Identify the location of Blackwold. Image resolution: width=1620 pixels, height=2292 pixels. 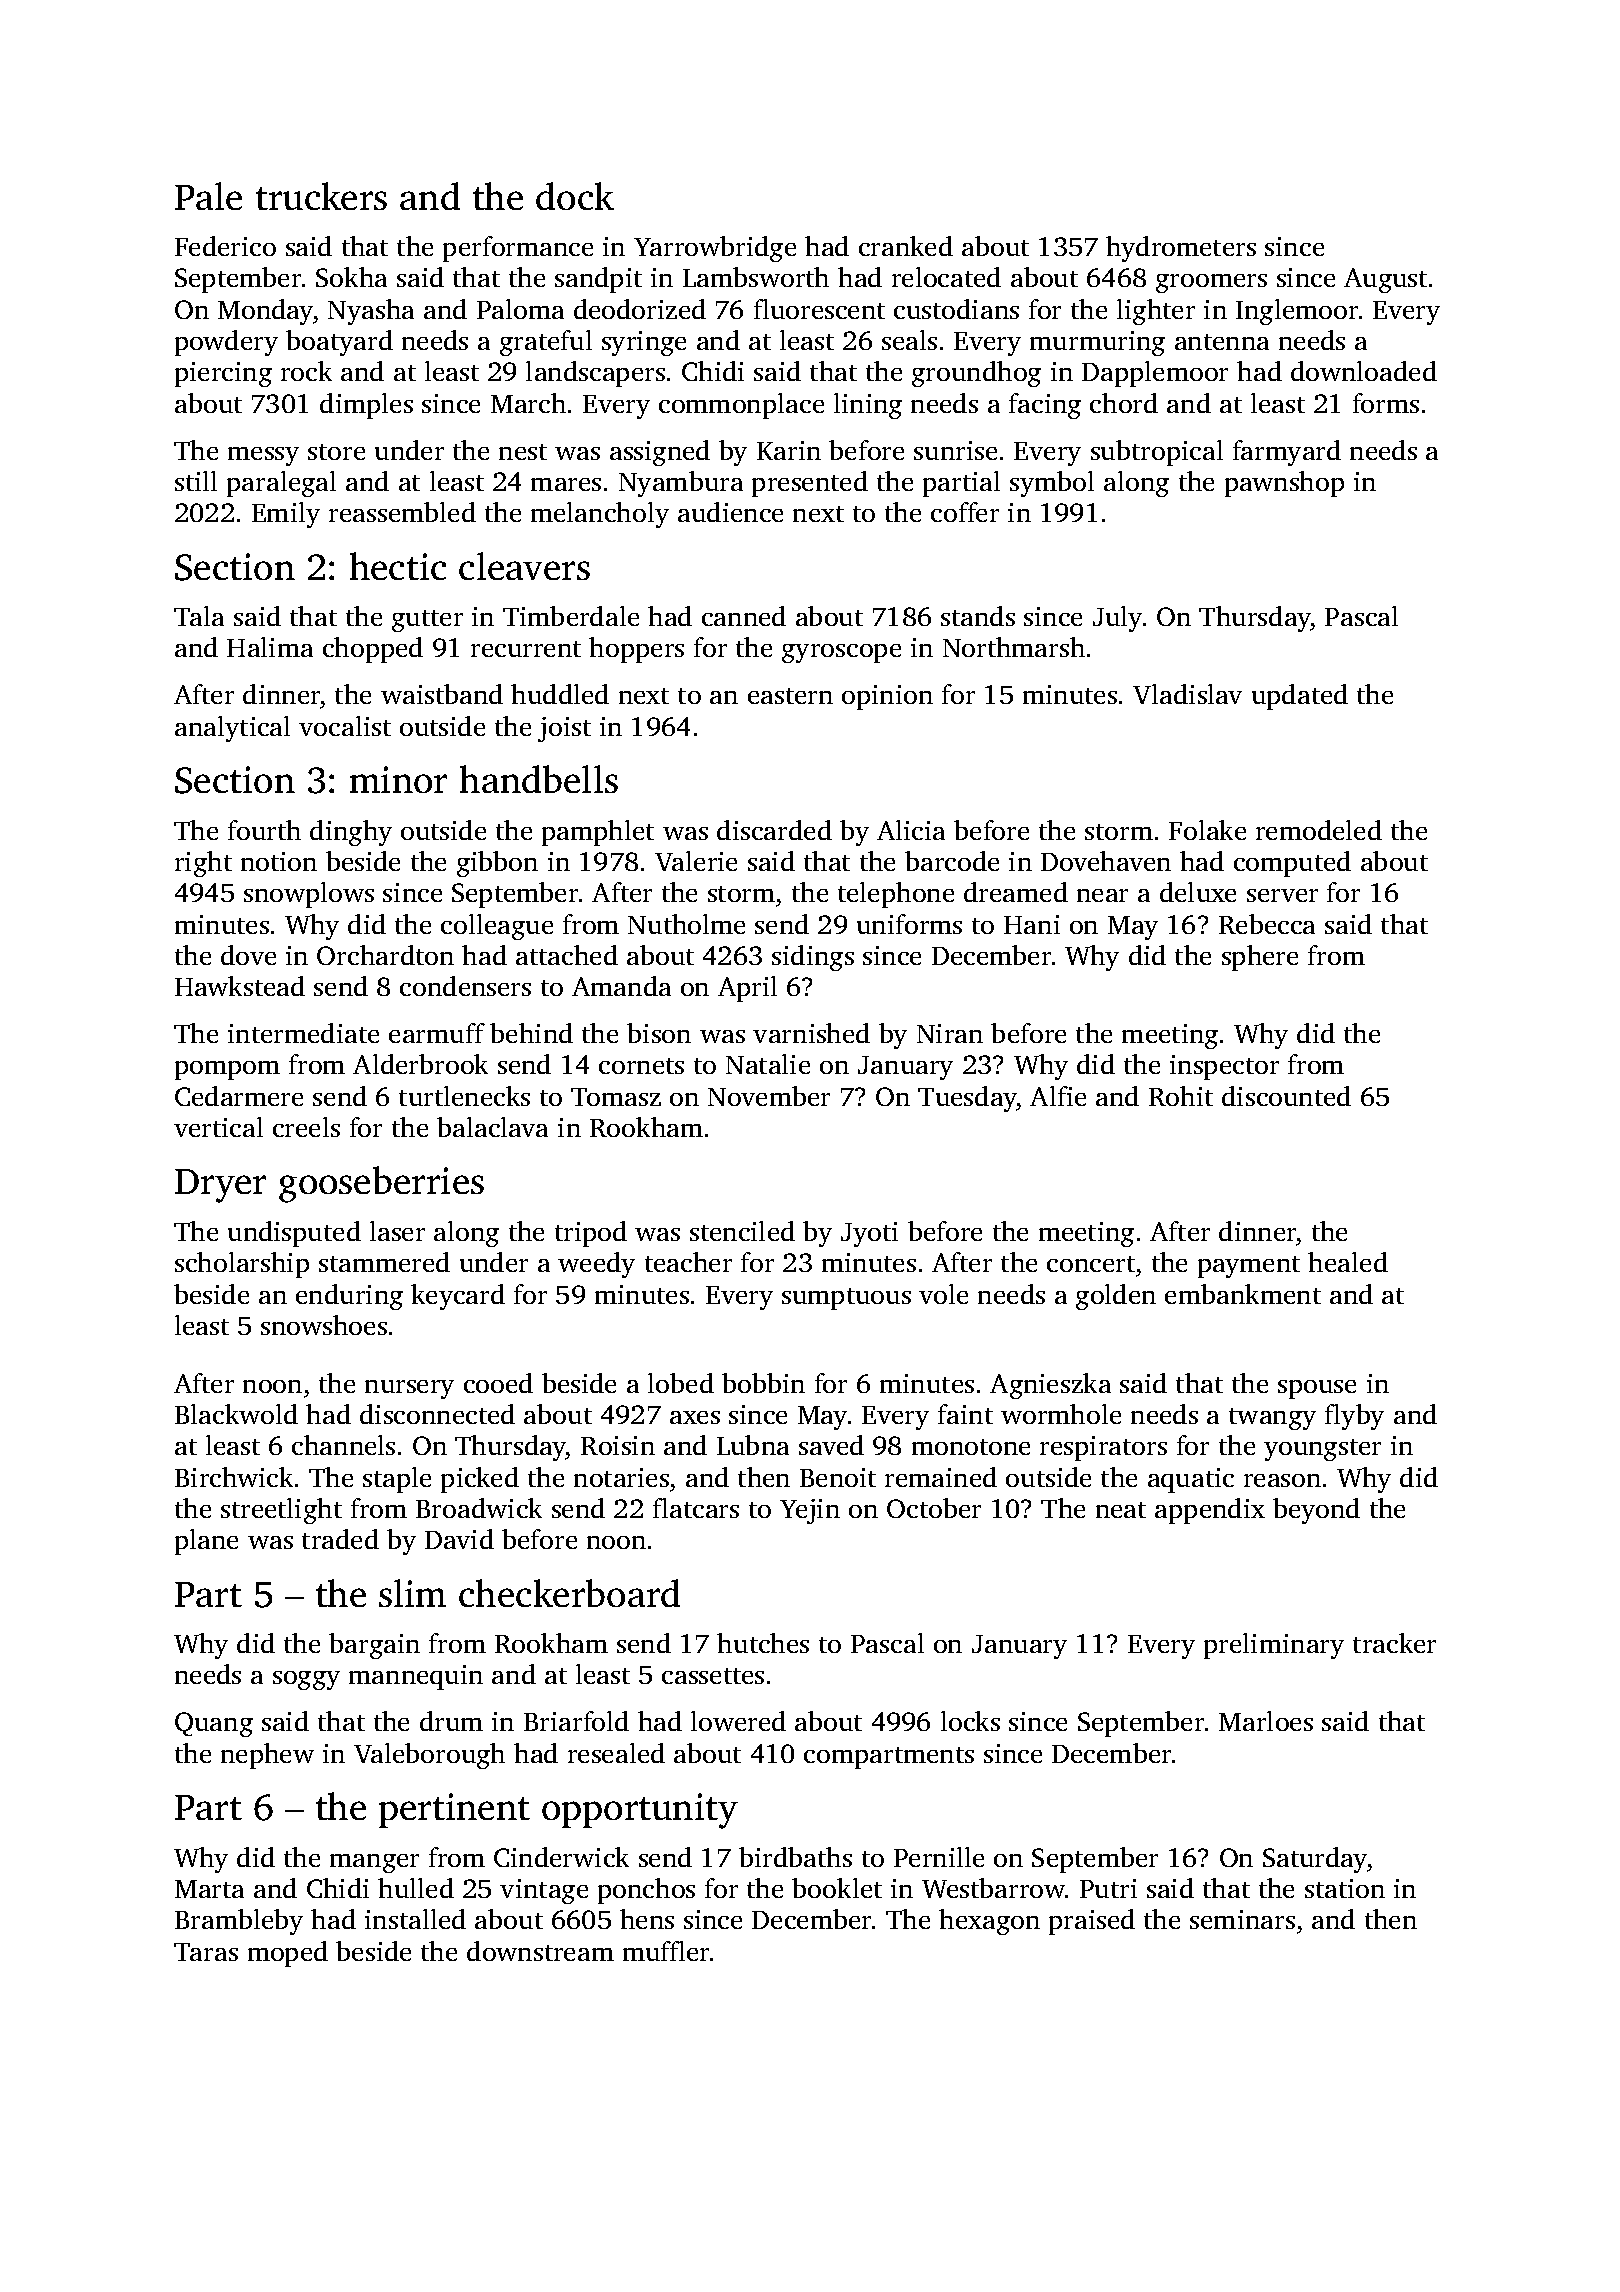
(236, 1414).
